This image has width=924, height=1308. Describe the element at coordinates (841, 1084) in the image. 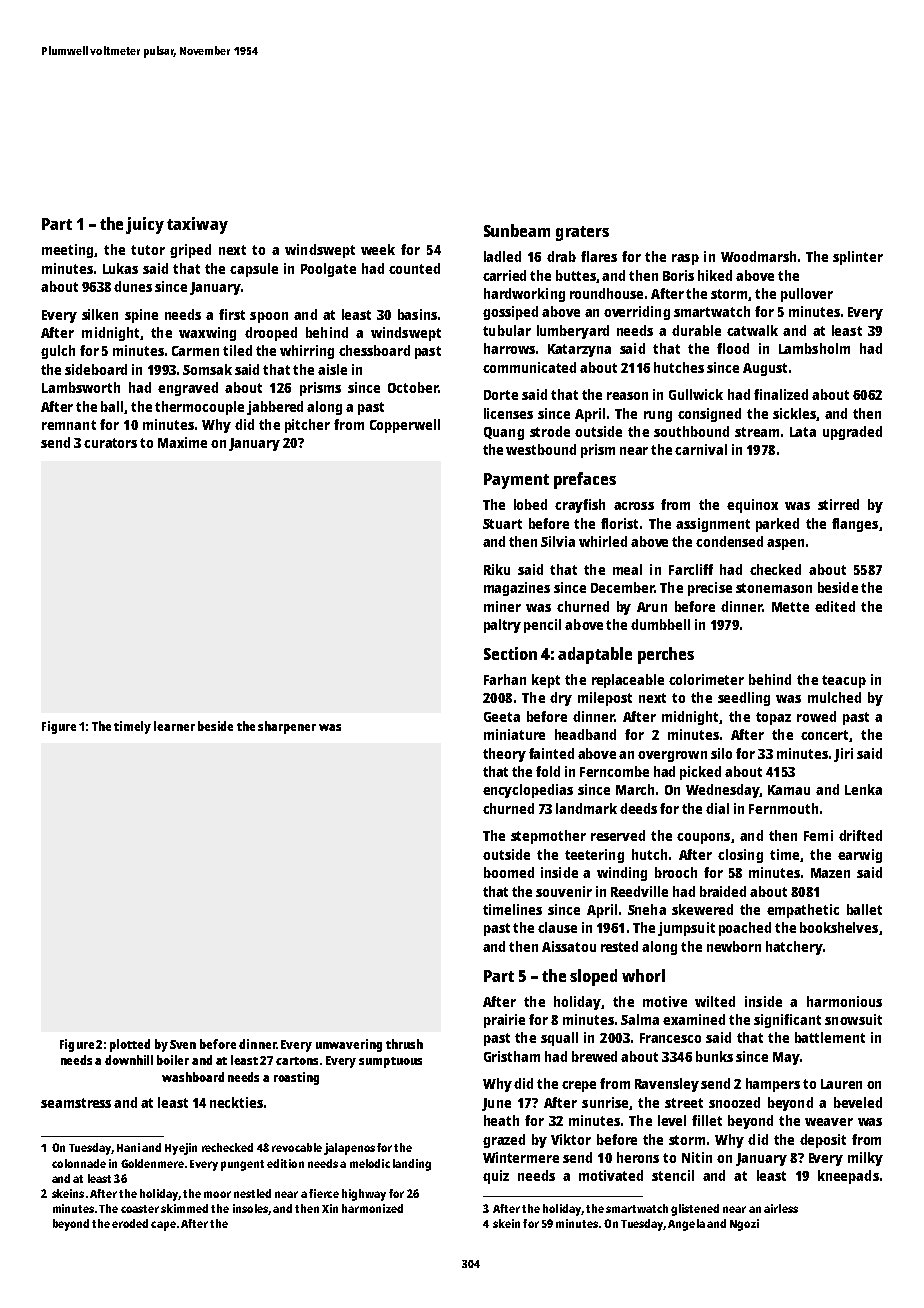

I see `Lauren` at that location.
